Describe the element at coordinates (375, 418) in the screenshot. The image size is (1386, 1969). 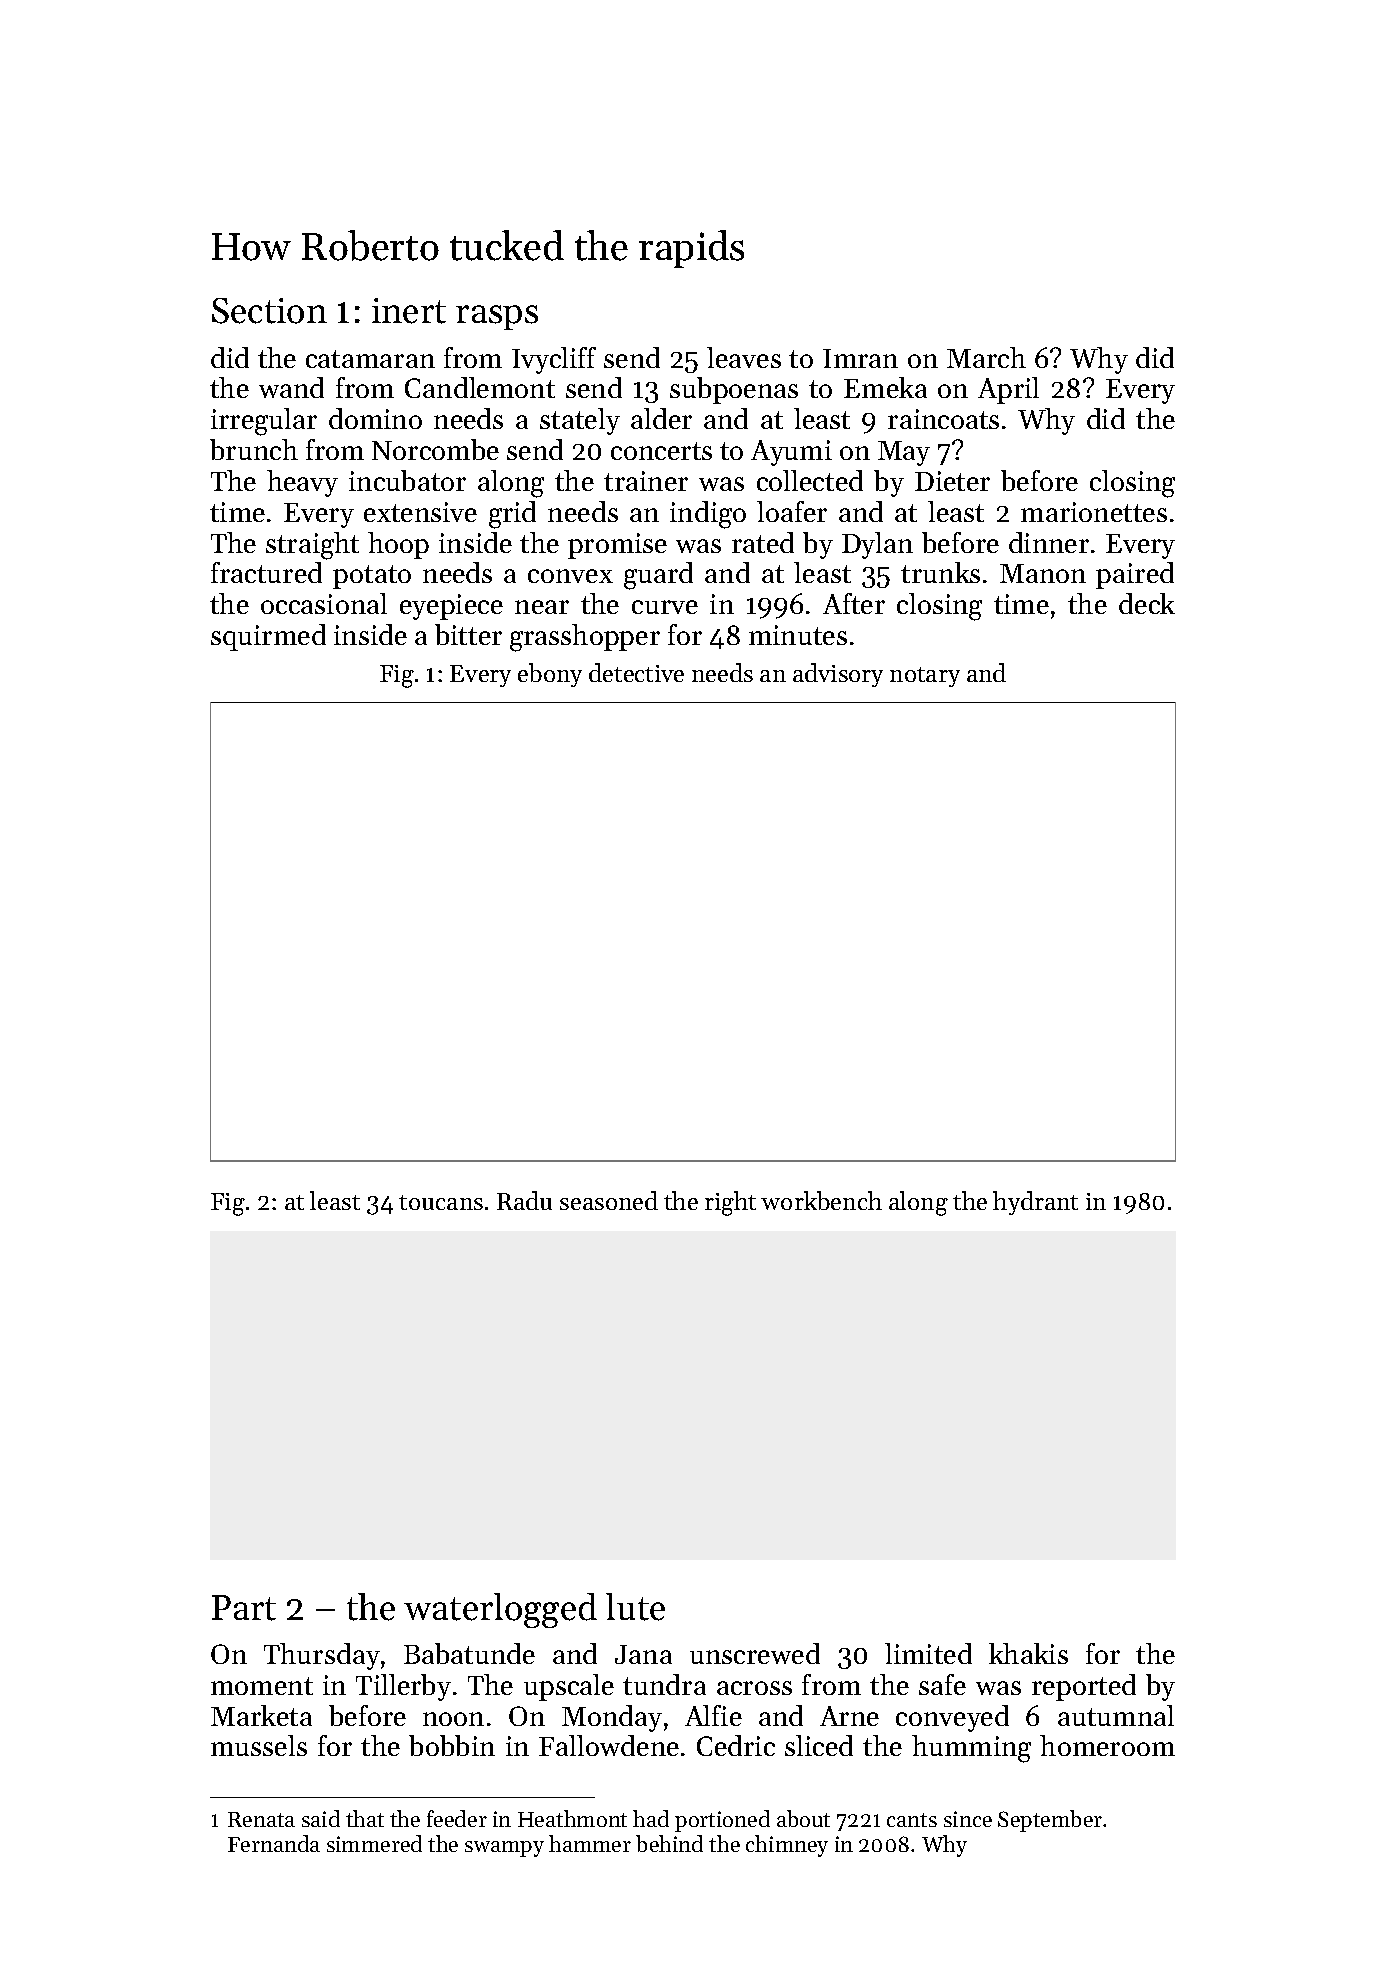
I see `domino` at that location.
